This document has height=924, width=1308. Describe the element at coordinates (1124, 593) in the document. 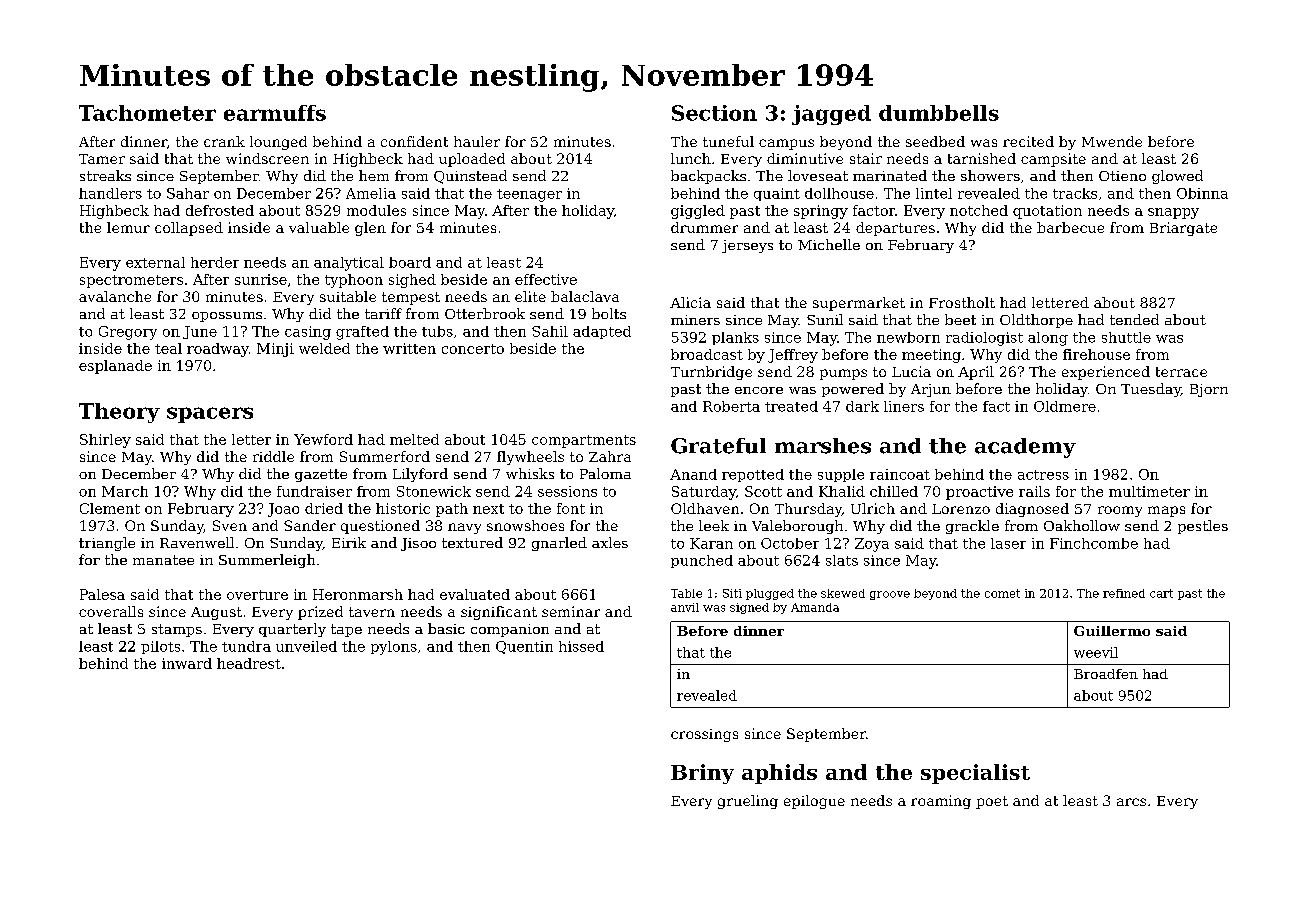

I see `refined` at that location.
